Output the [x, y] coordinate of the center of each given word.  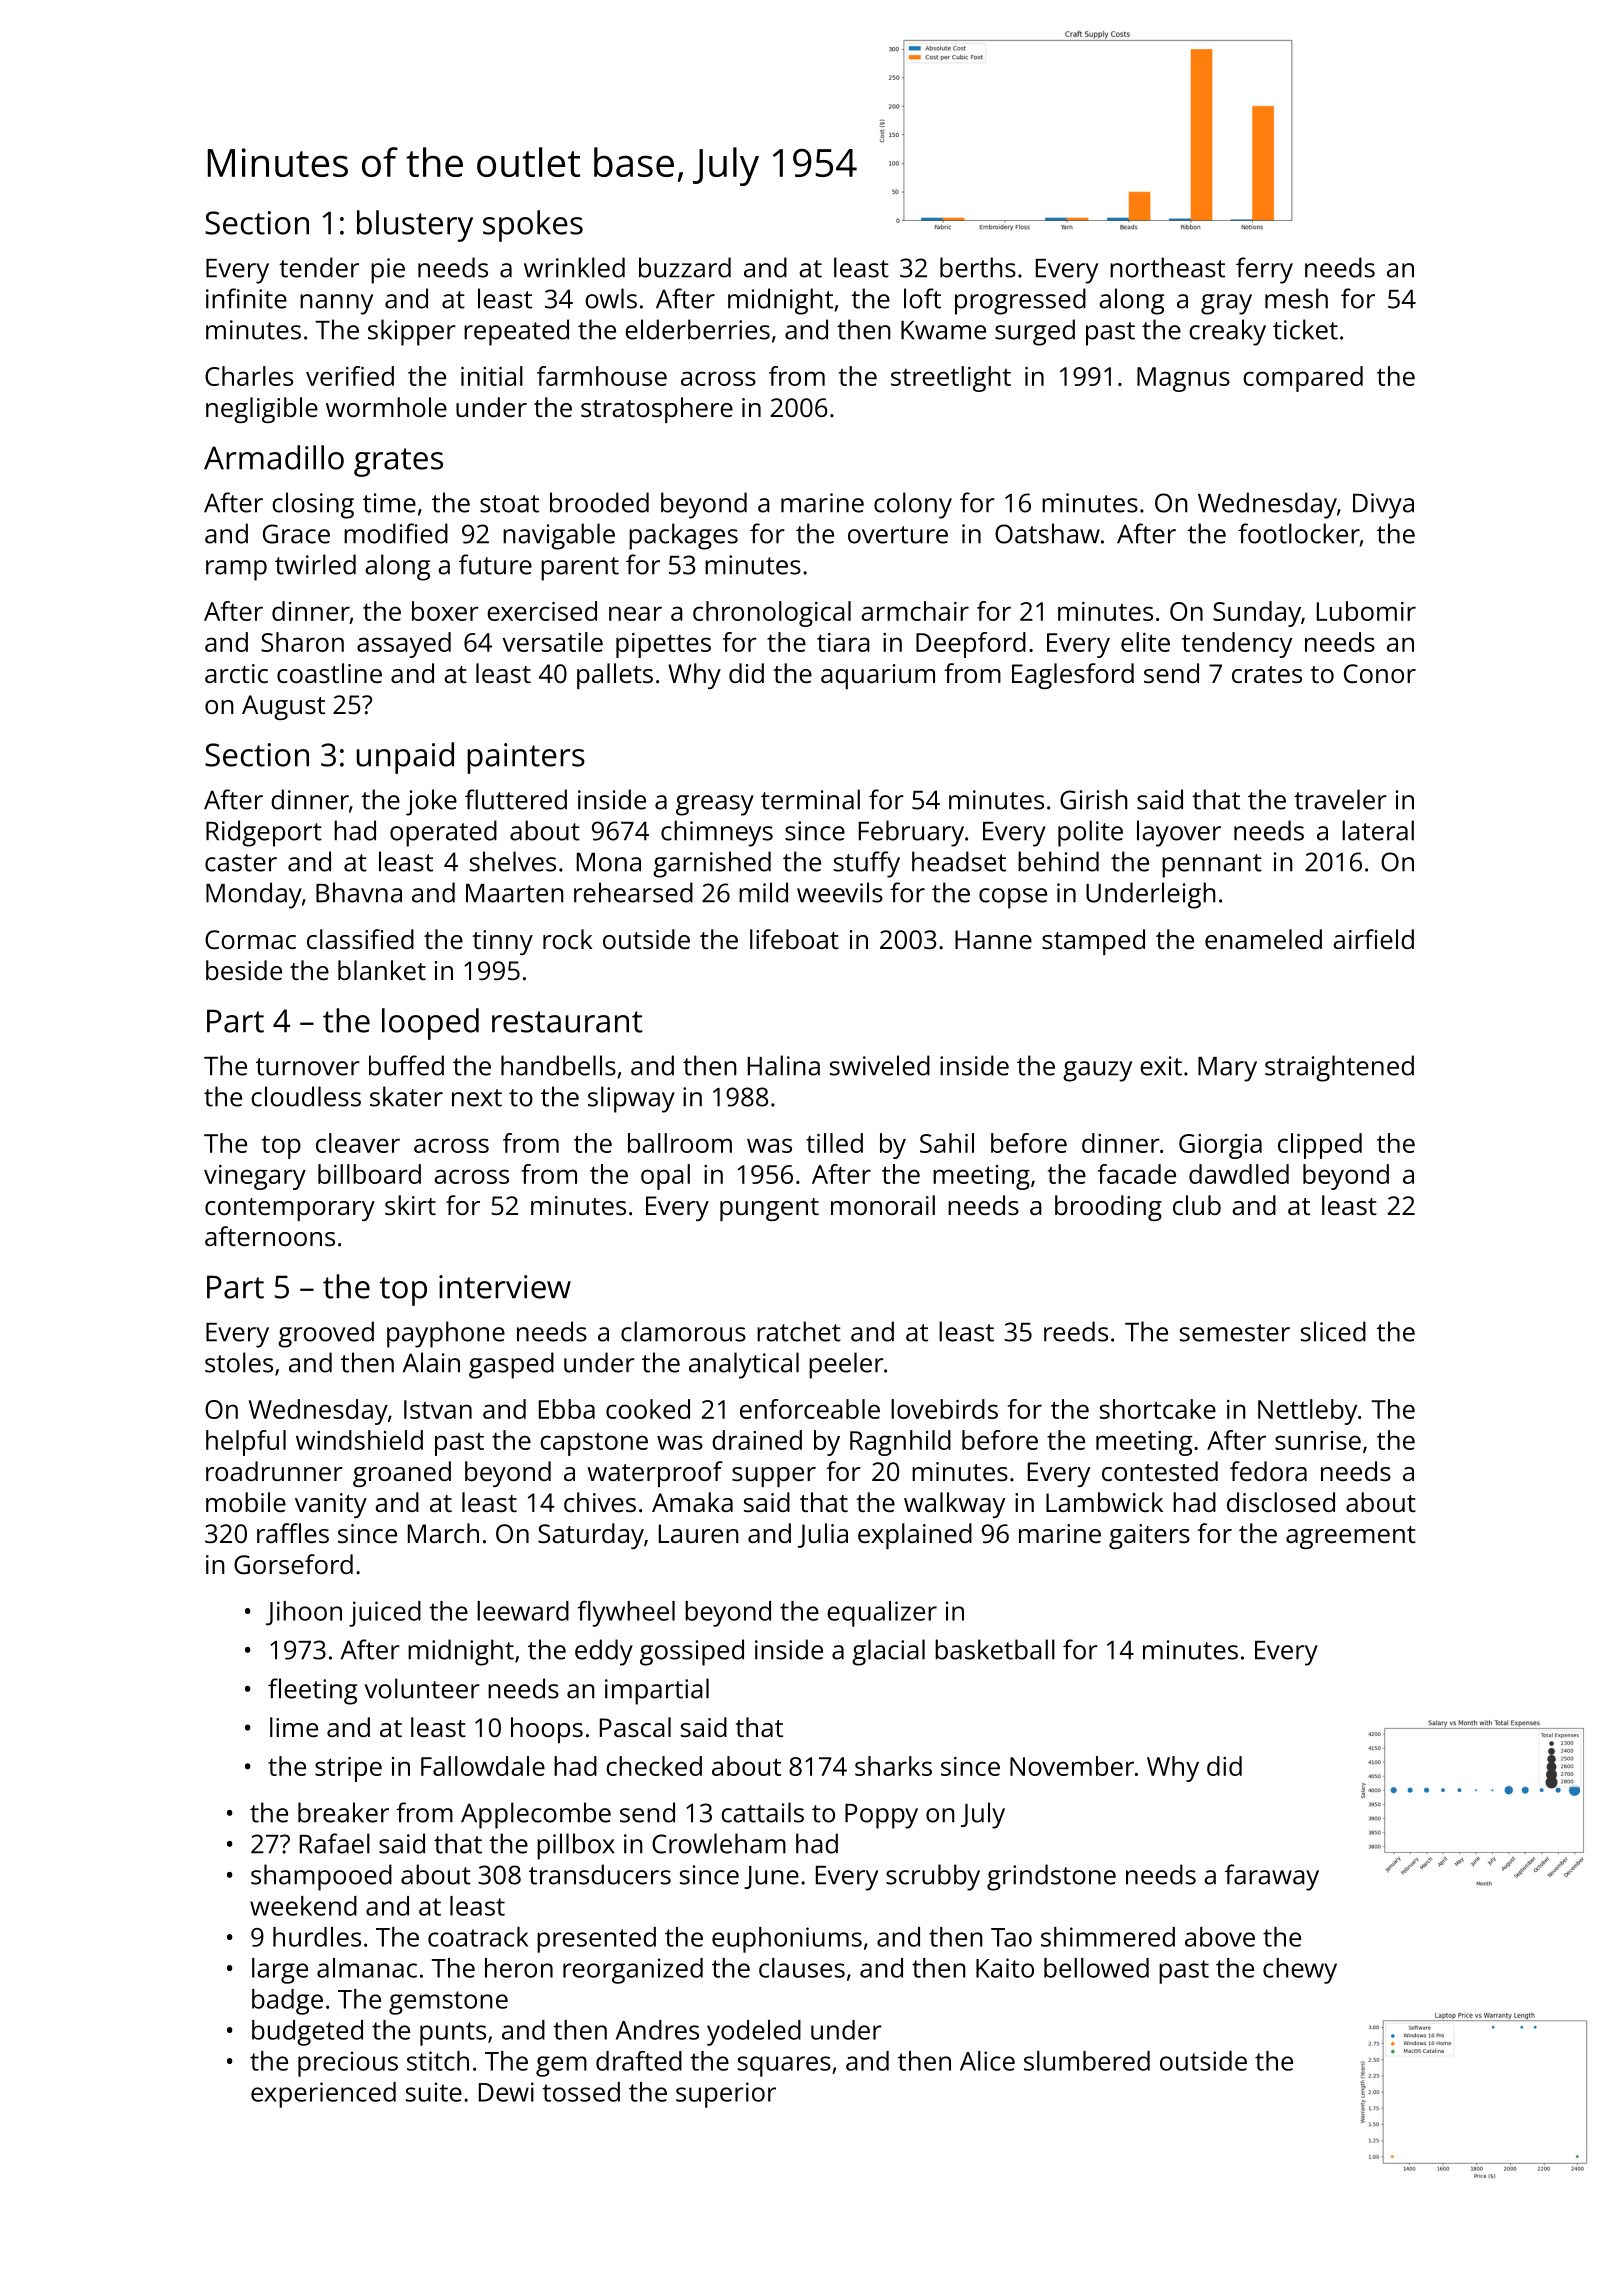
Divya [1383, 506]
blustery [415, 226]
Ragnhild [900, 1443]
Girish [1094, 799]
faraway [1272, 1877]
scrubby [933, 1877]
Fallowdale [483, 1766]
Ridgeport [264, 833]
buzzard [685, 267]
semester [1235, 1333]
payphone [446, 1334]
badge [287, 2002]
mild [763, 892]
